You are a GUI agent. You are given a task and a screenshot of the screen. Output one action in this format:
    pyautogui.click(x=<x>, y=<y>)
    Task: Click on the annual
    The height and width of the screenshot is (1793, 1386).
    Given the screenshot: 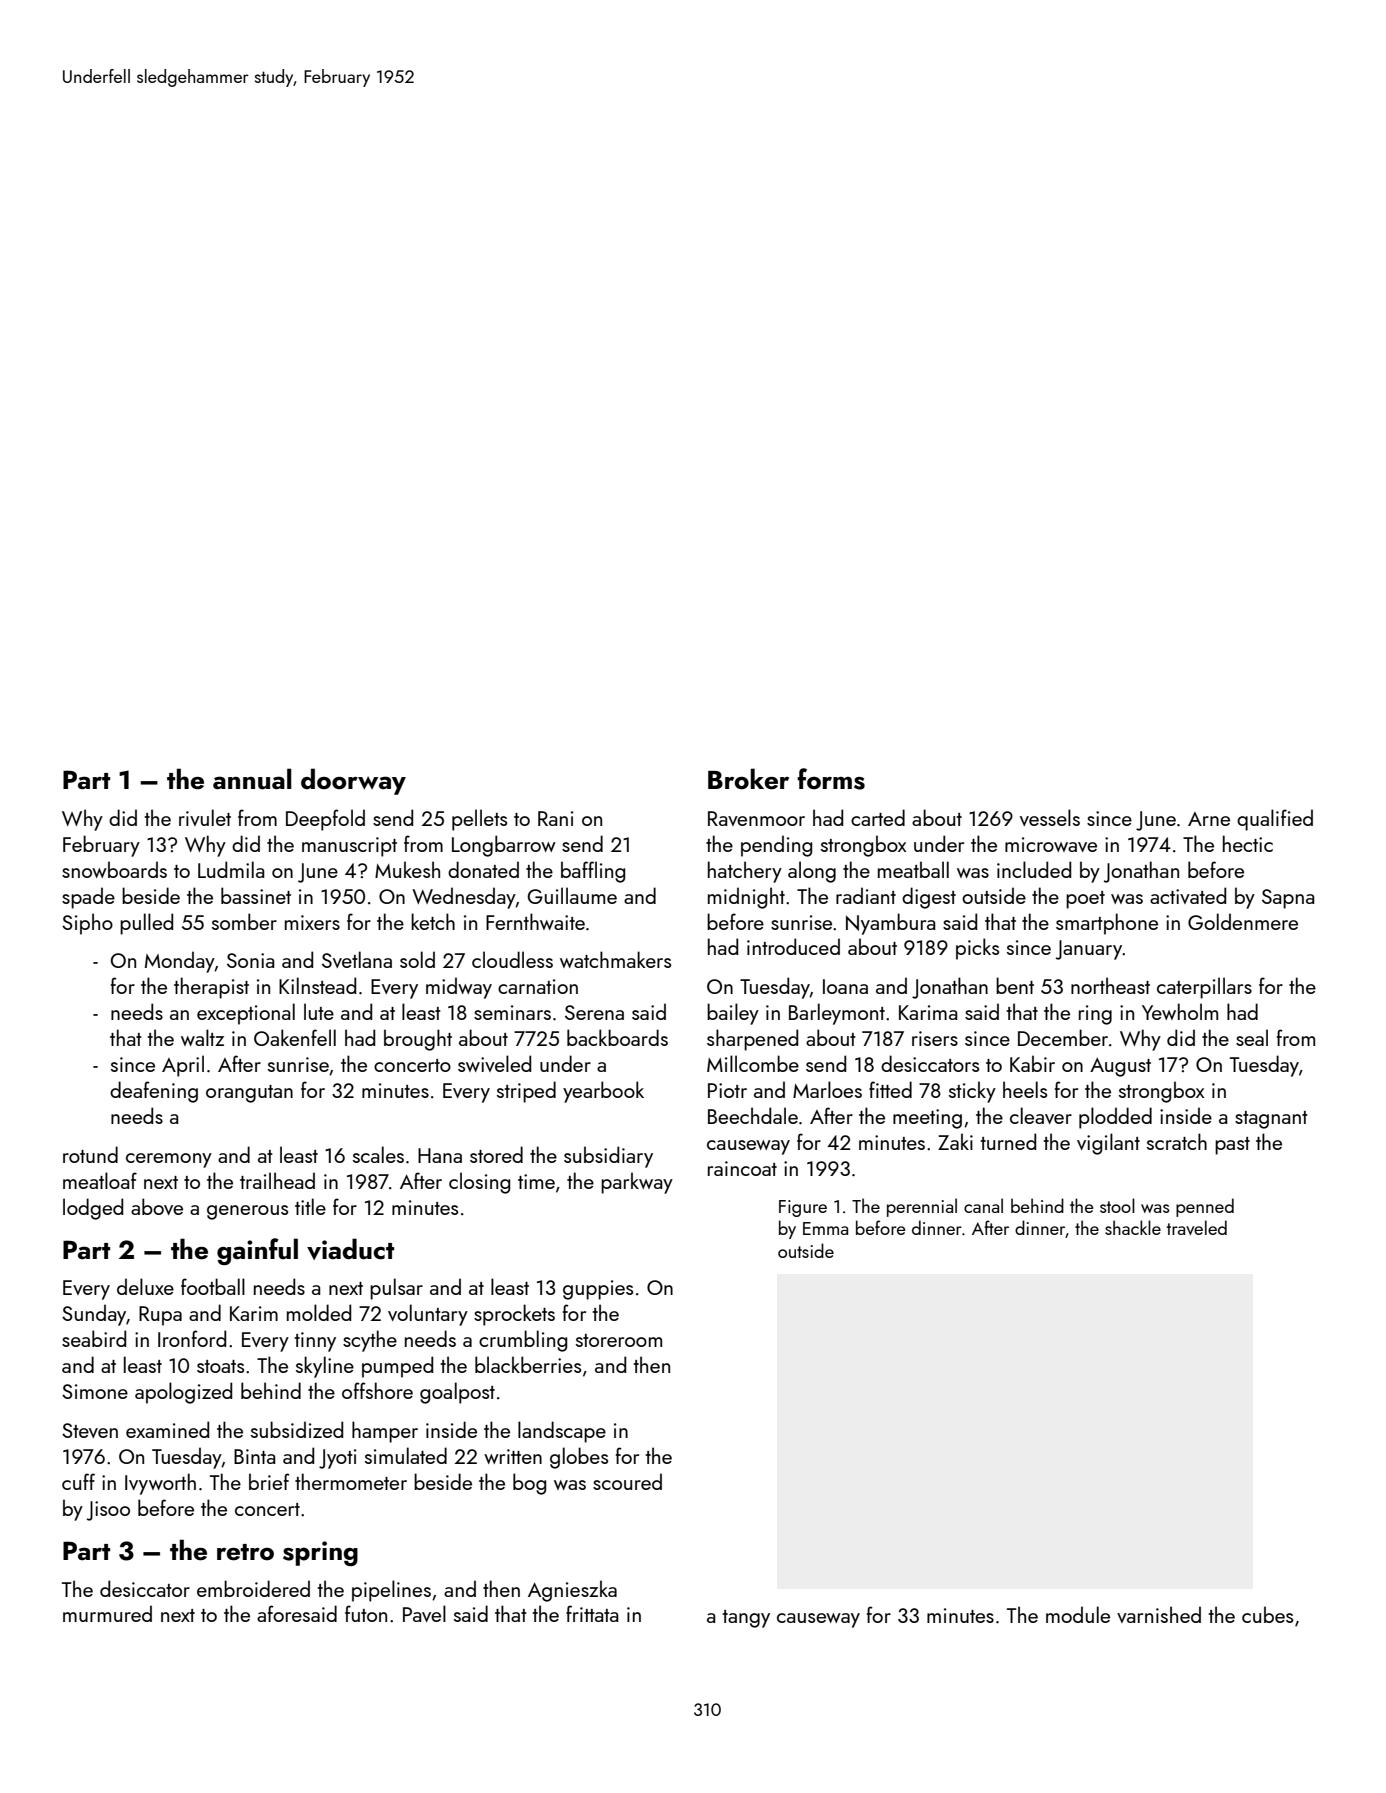 What is the action you would take?
    pyautogui.click(x=252, y=779)
